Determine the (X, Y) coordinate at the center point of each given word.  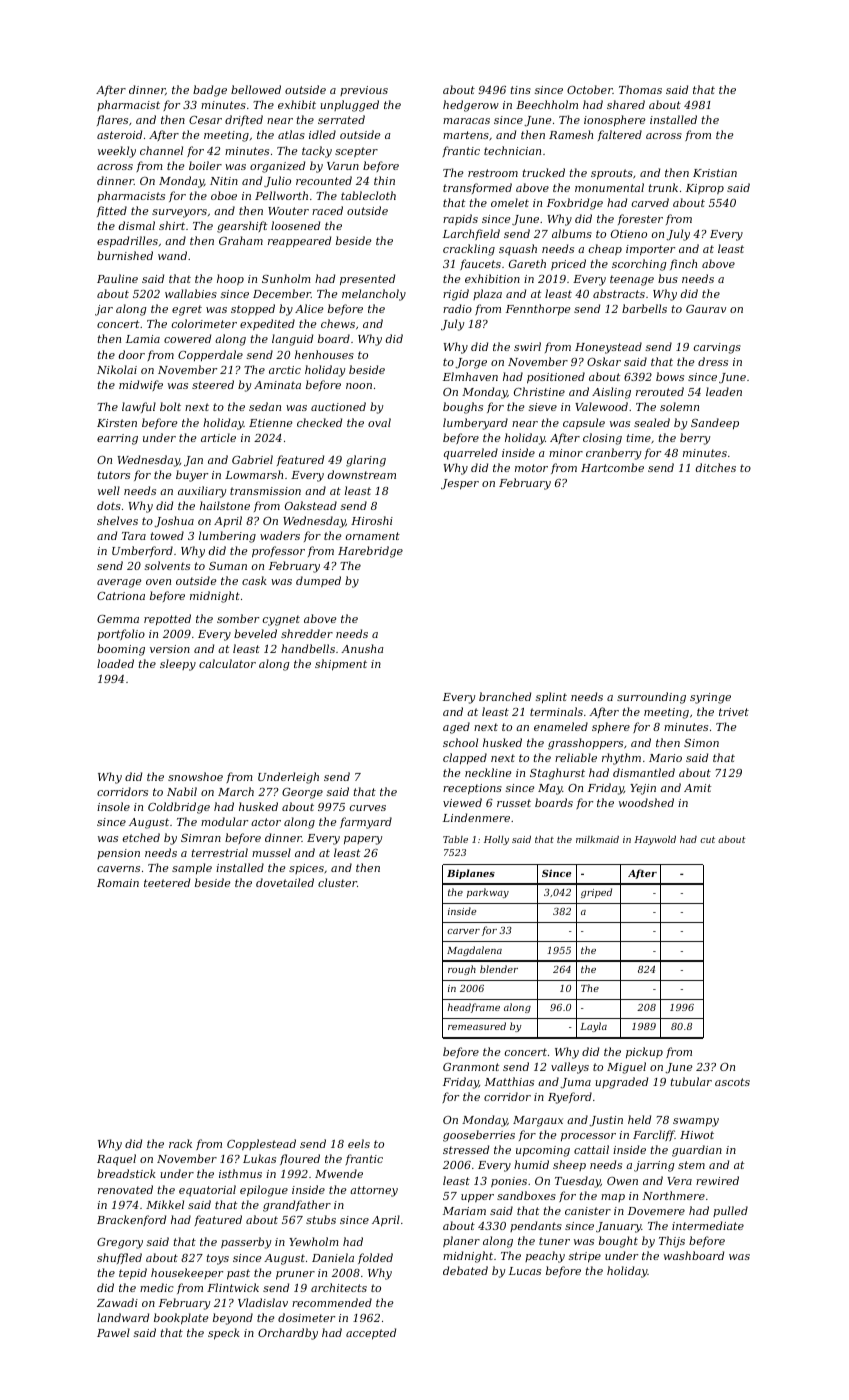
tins (521, 90)
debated (465, 1270)
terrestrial (220, 852)
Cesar (205, 120)
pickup (644, 1052)
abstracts (619, 293)
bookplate (181, 1319)
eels (359, 1143)
